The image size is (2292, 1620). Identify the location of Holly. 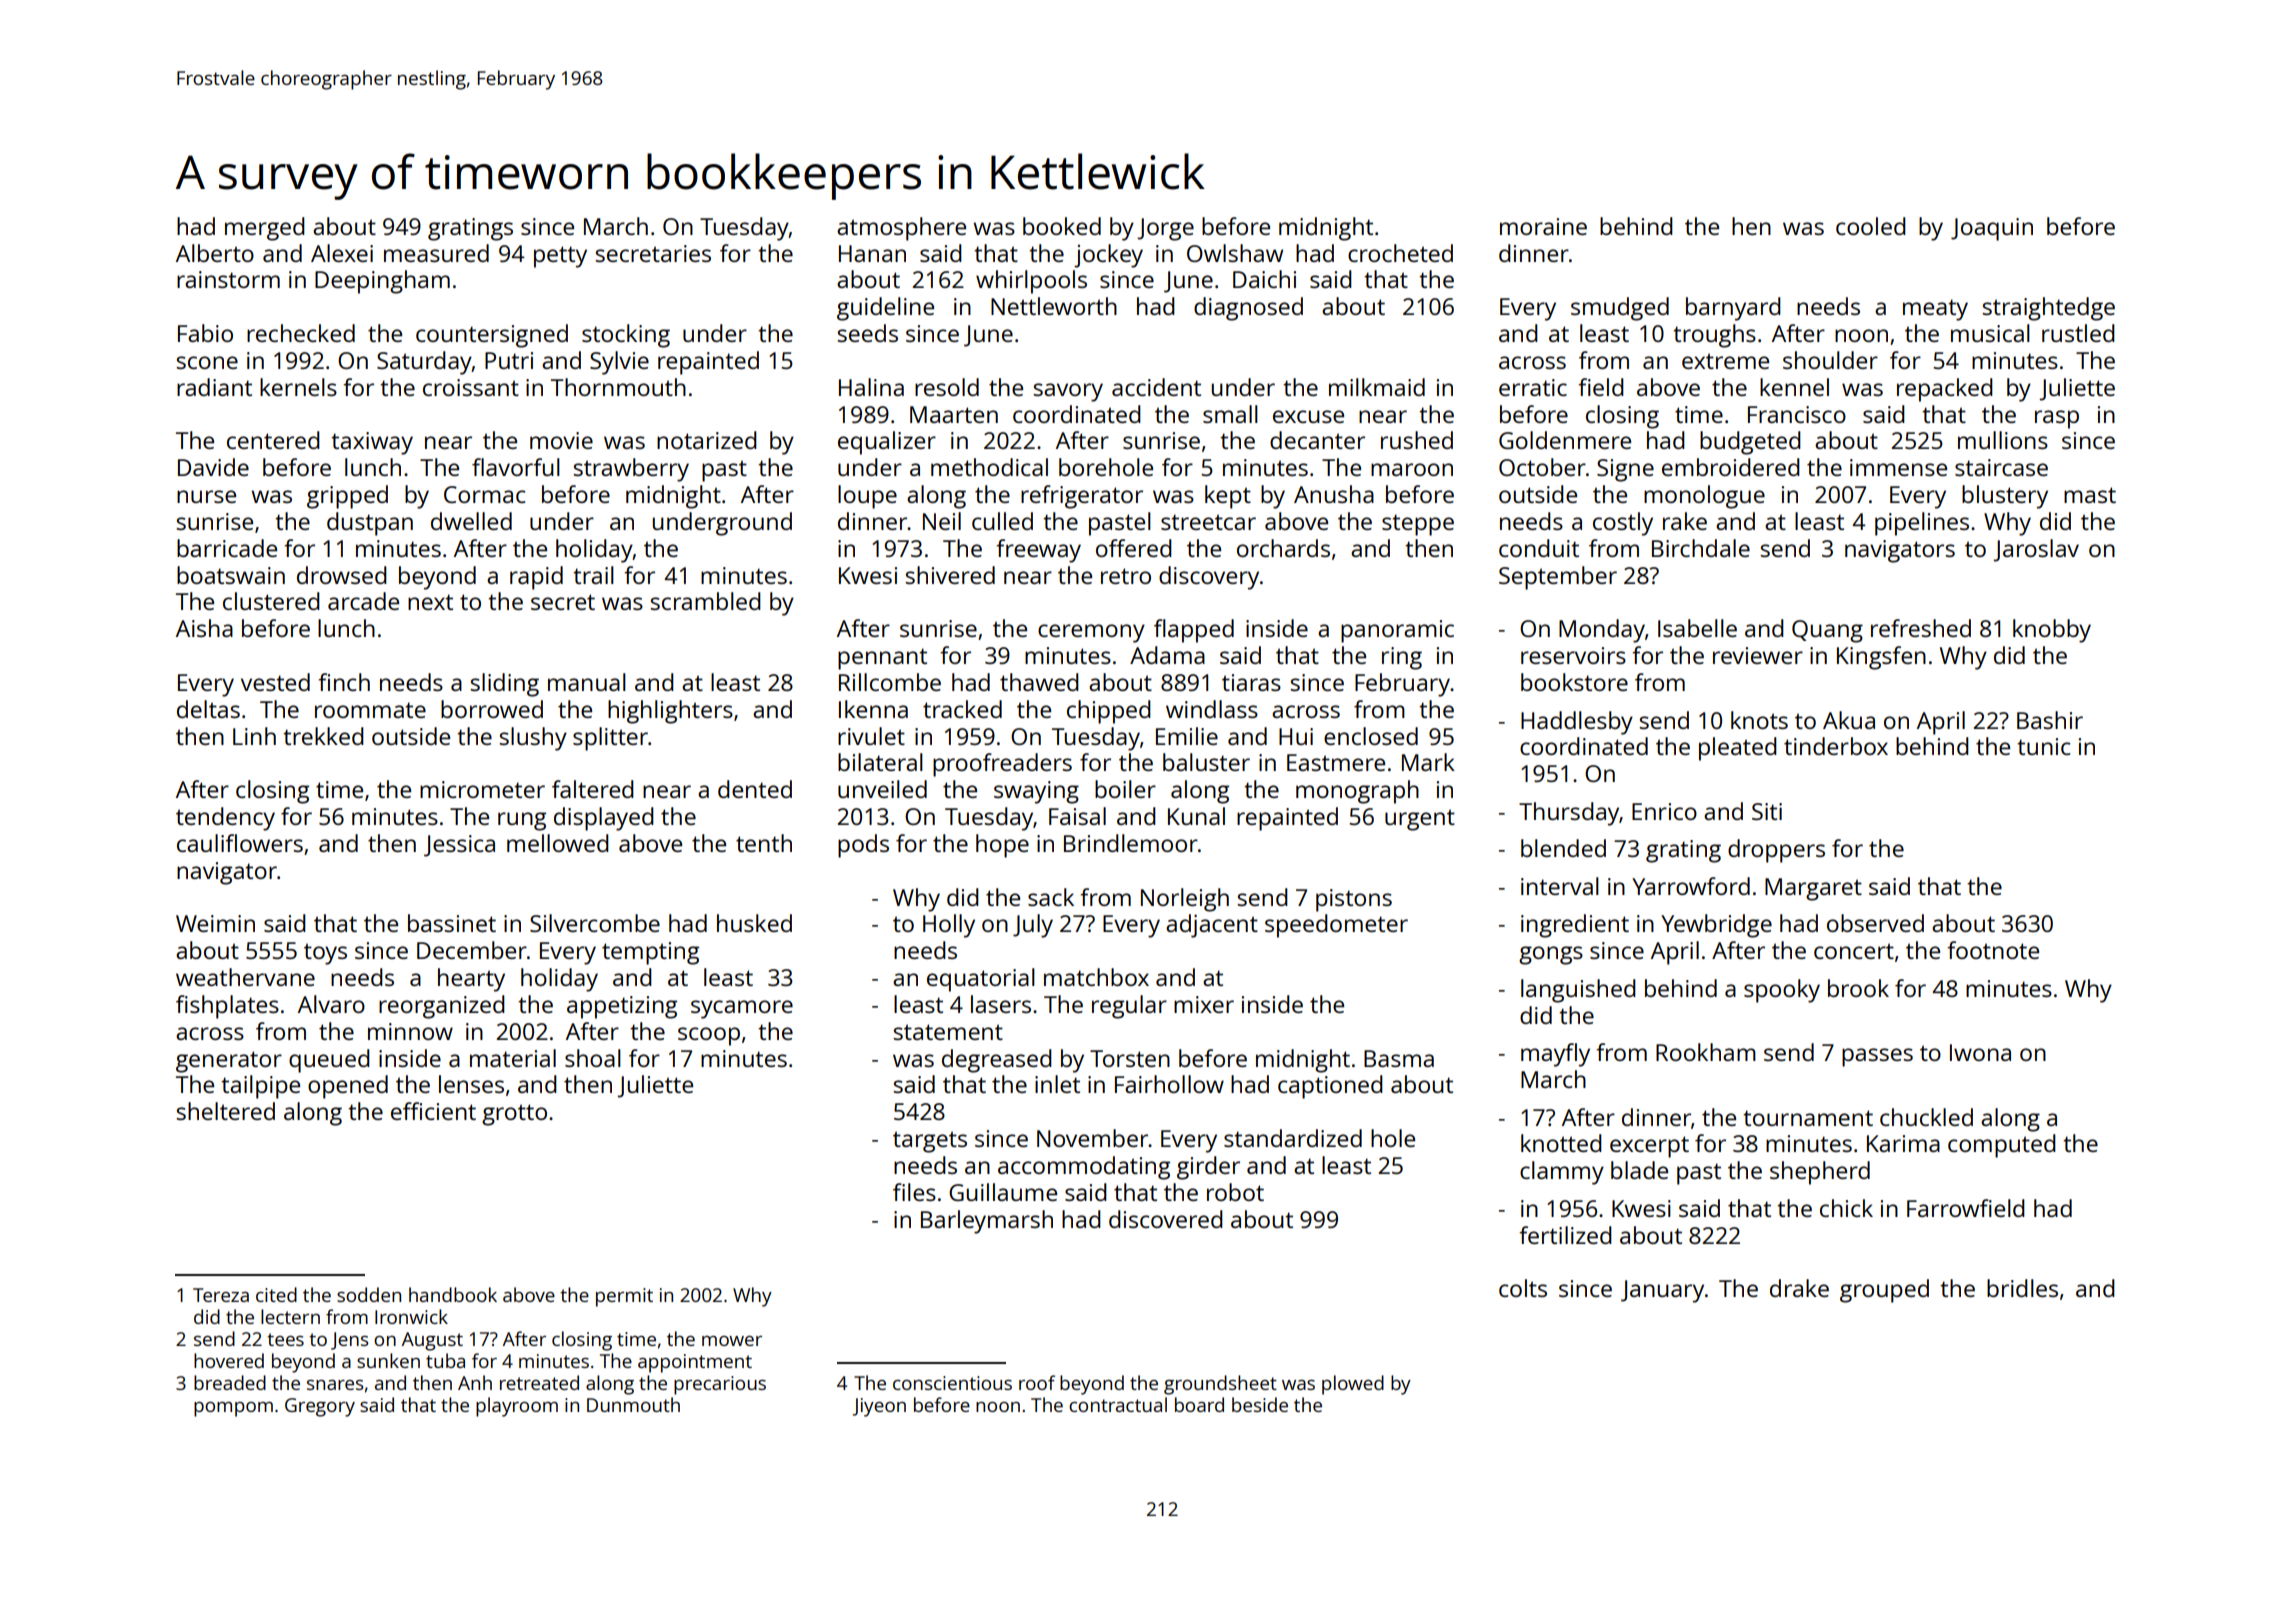
(949, 926).
